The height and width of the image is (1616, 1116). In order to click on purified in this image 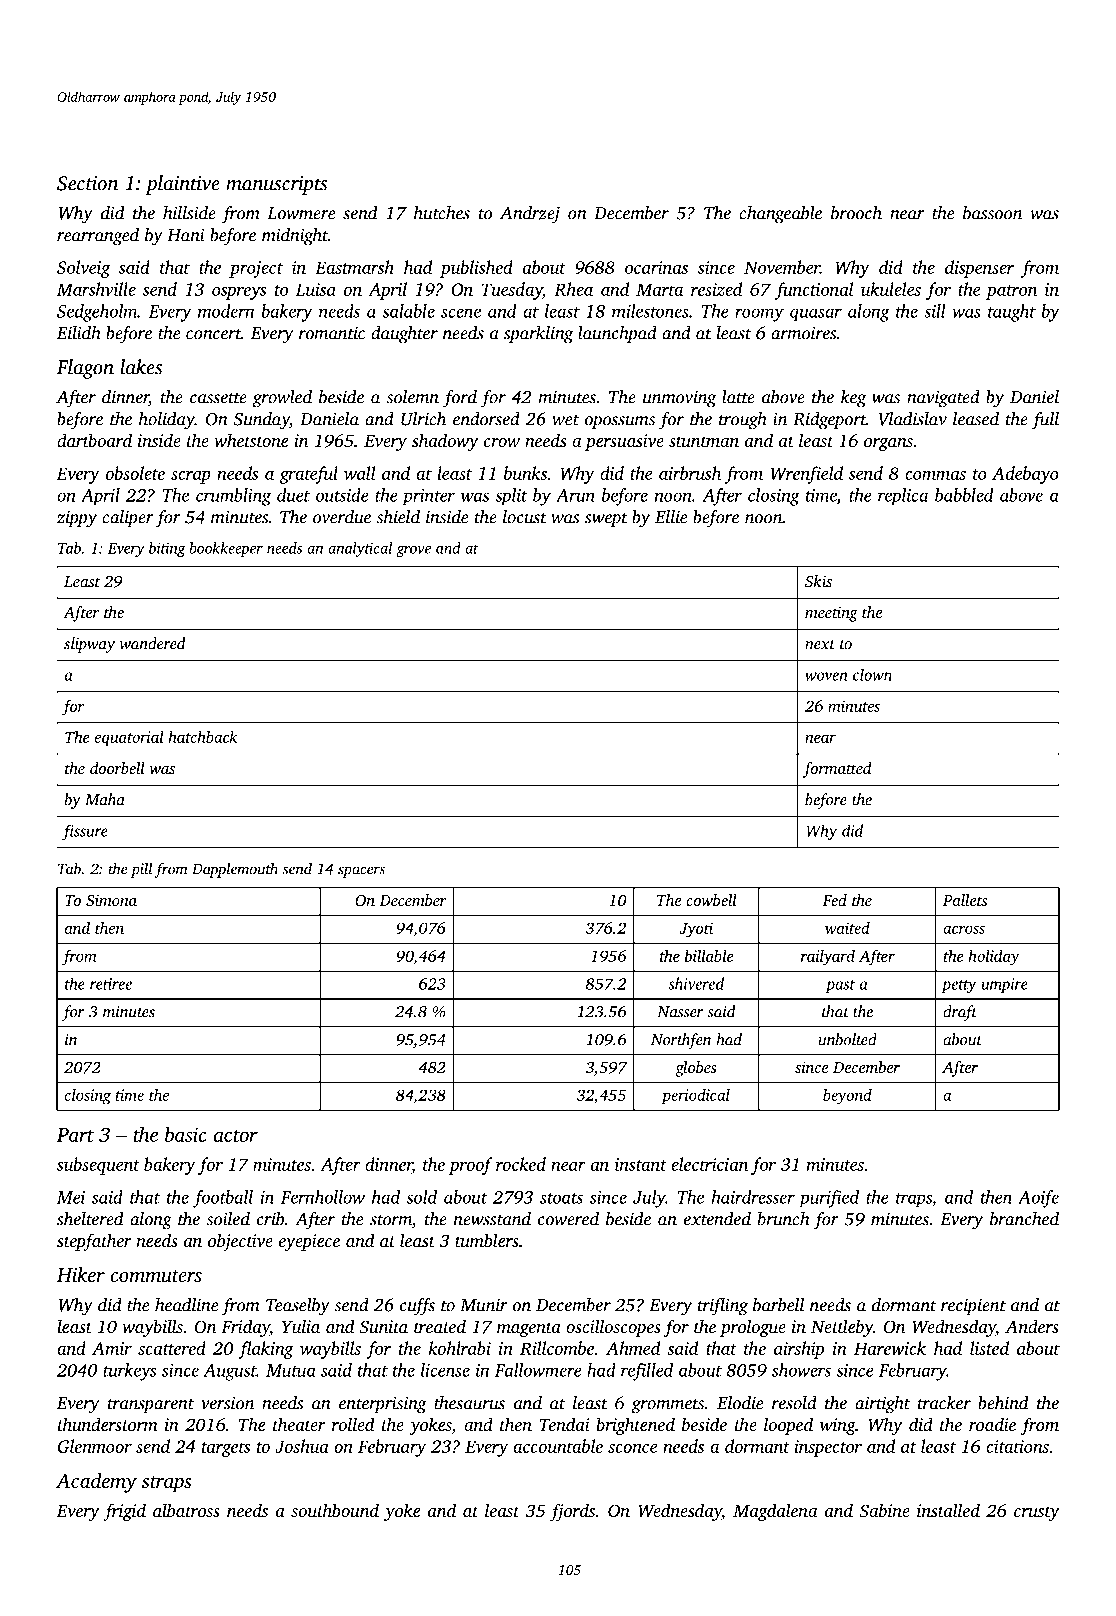, I will do `click(829, 1199)`.
